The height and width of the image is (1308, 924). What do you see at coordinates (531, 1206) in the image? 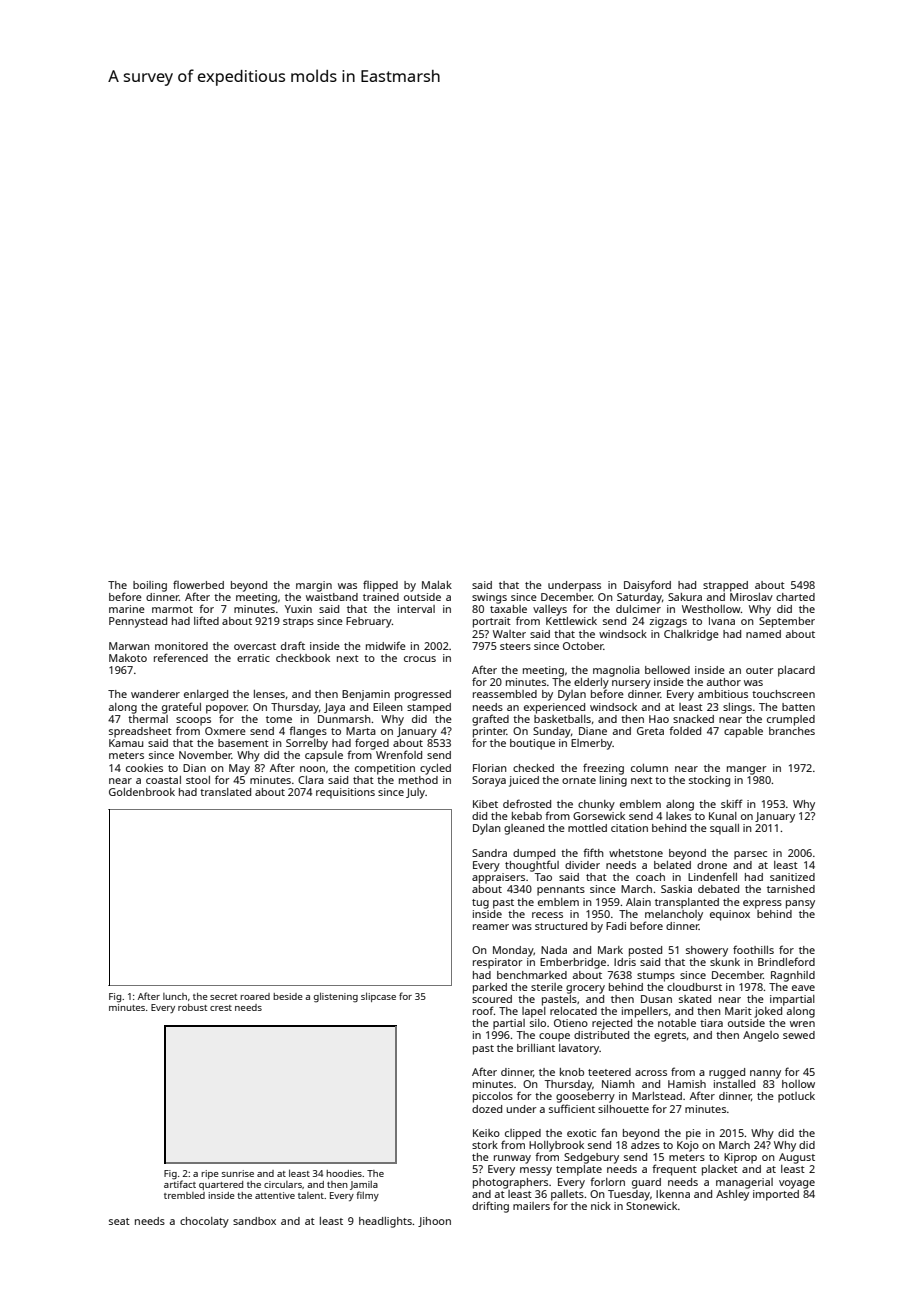
I see `mailers` at bounding box center [531, 1206].
